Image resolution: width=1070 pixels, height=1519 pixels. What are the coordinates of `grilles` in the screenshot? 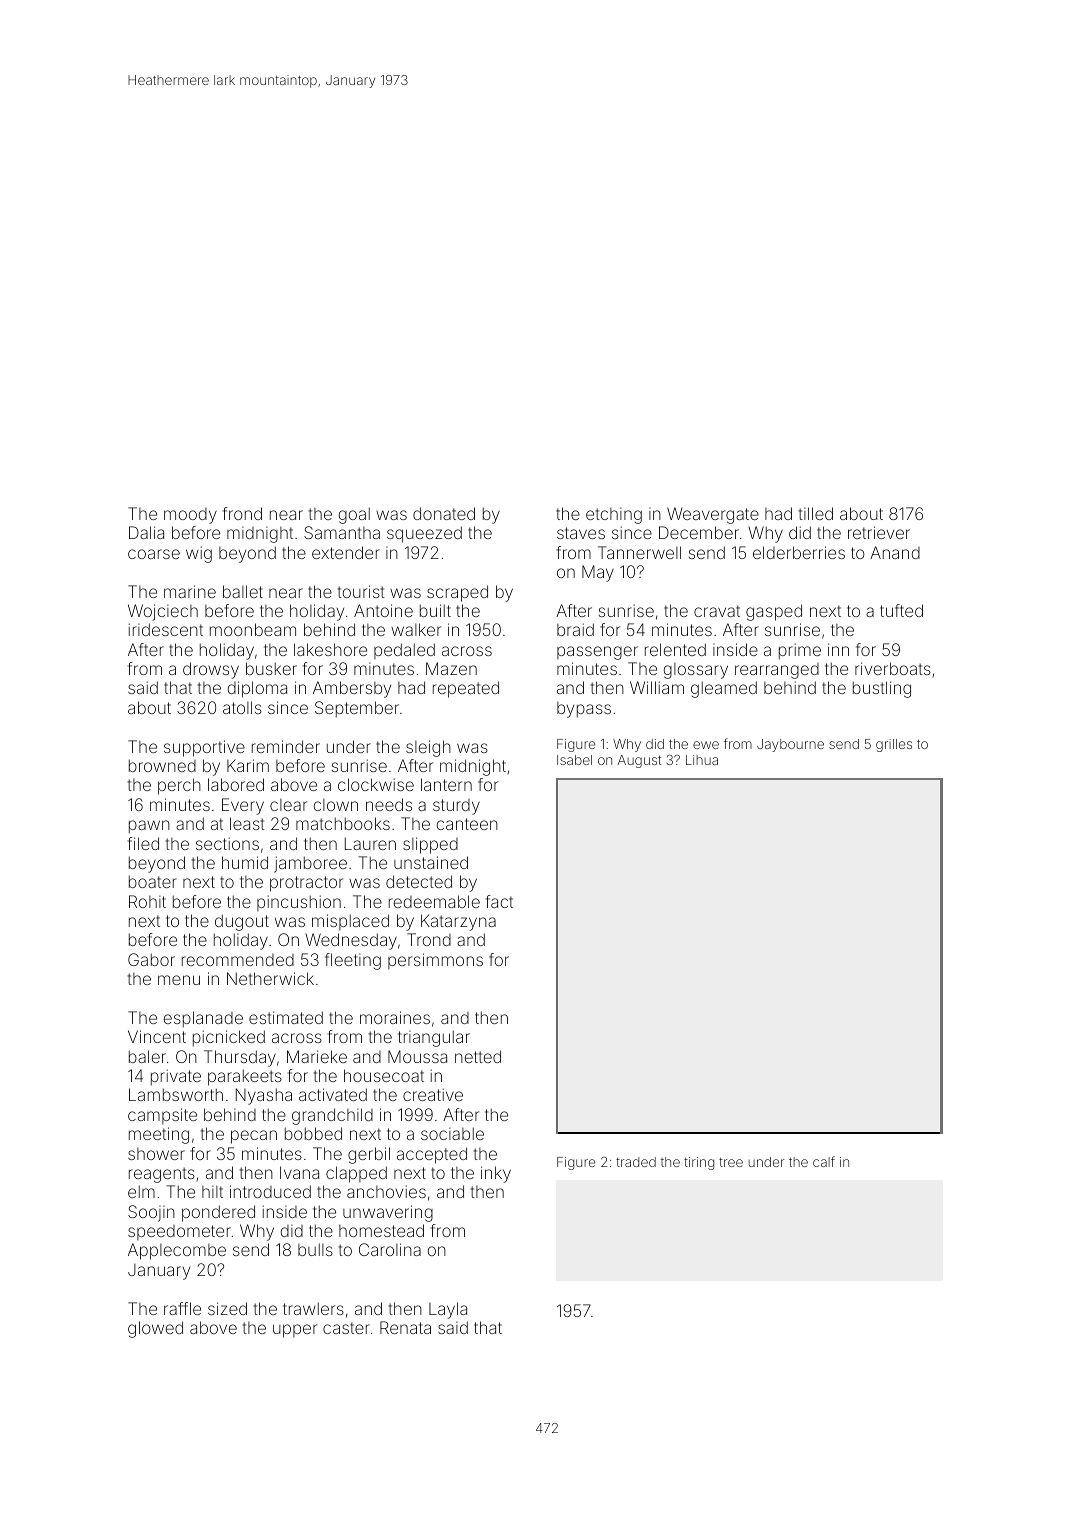 It's located at (894, 745).
